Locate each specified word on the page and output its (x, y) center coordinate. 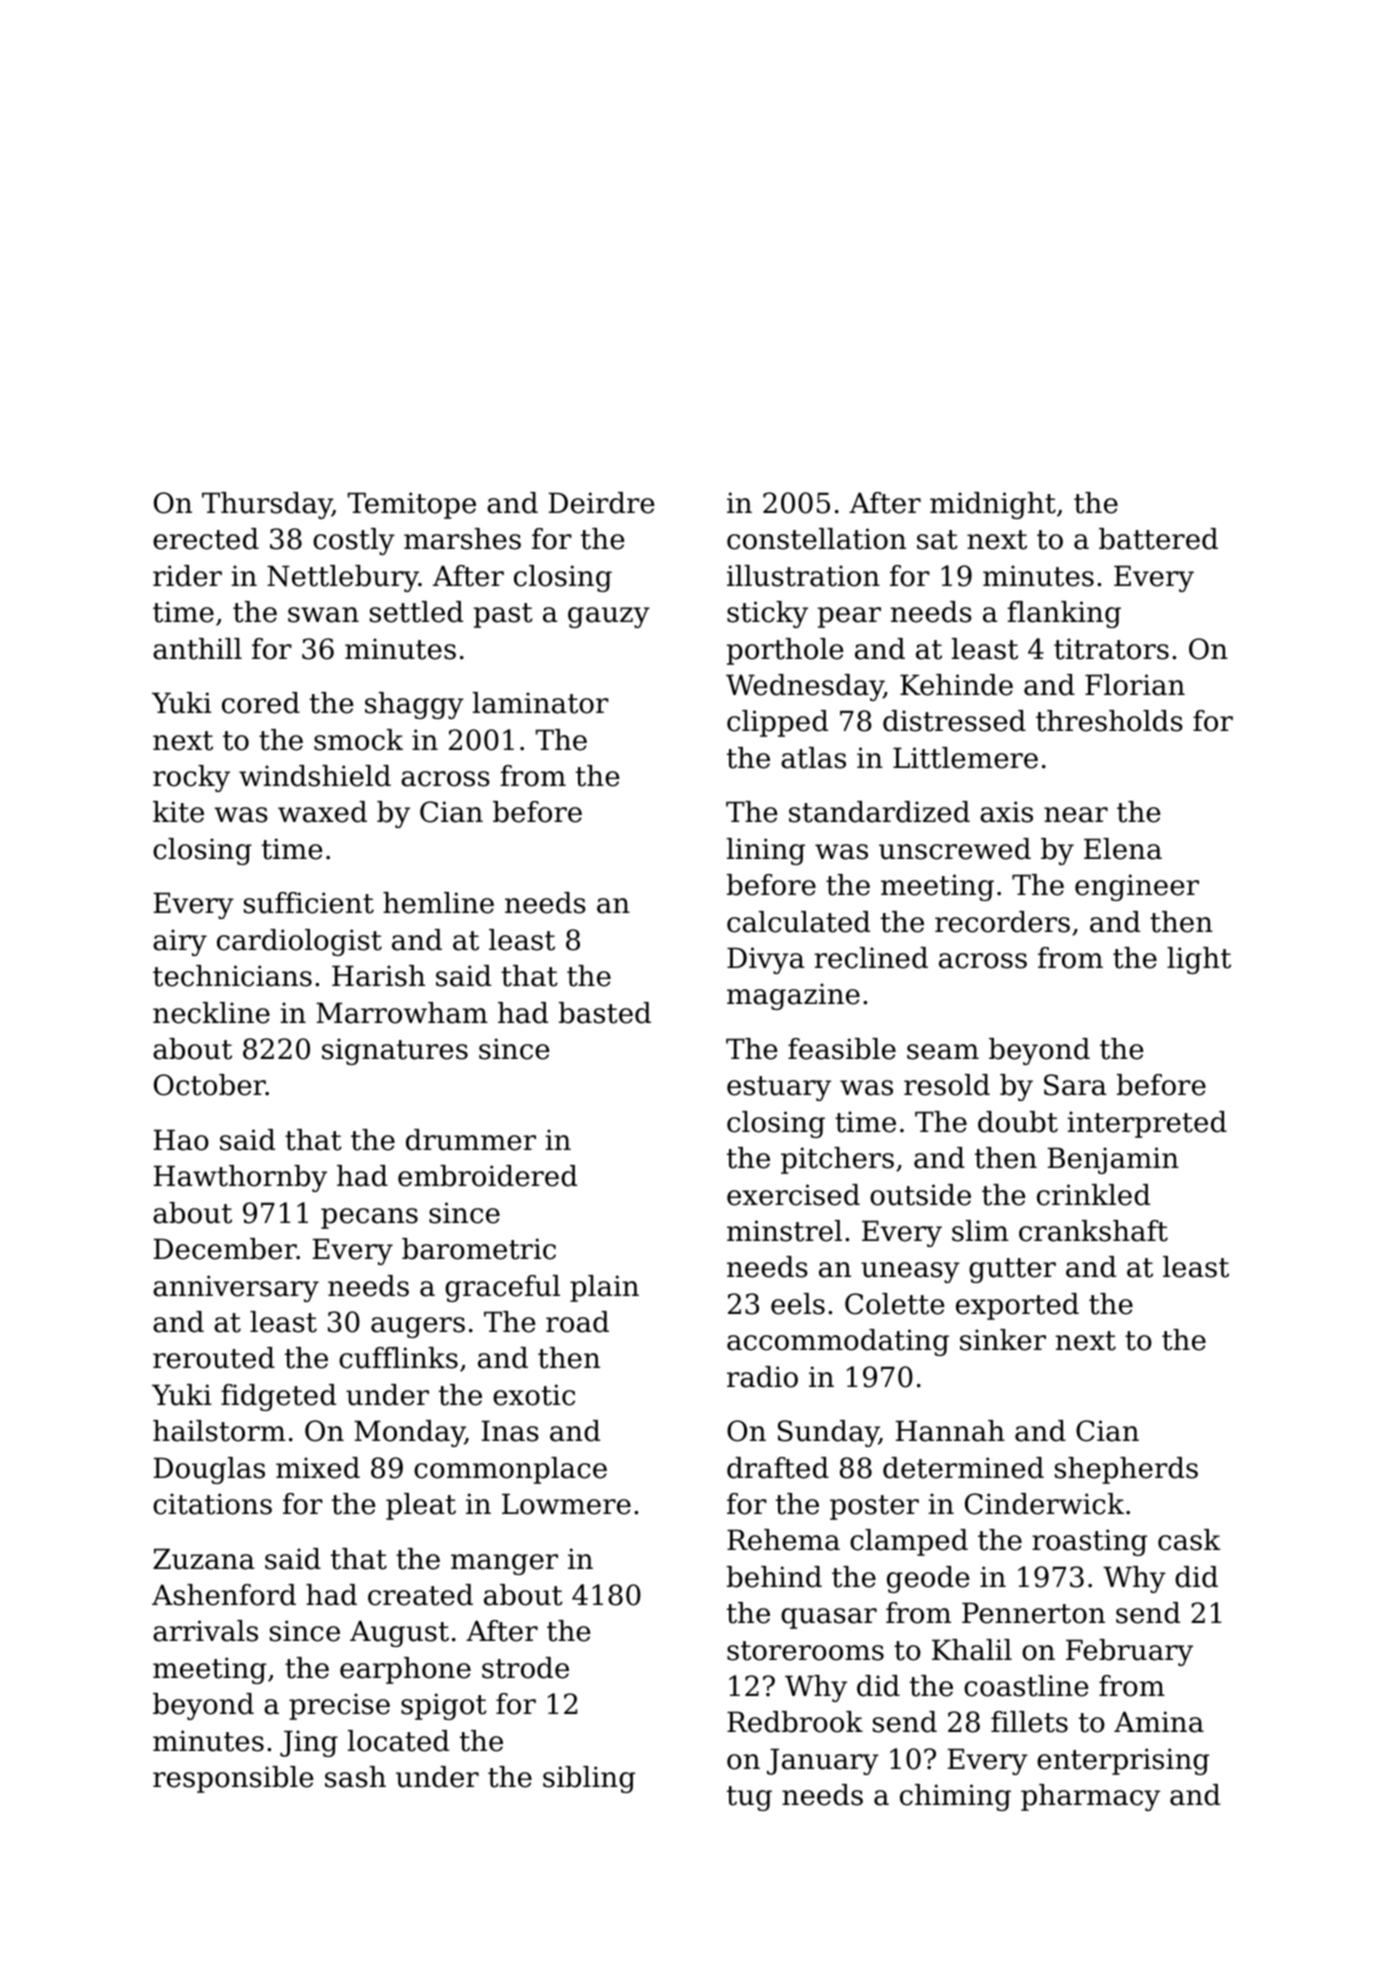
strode (525, 1668)
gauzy (609, 617)
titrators (1111, 649)
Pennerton (1033, 1613)
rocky (191, 778)
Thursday (267, 505)
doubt (1018, 1122)
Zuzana (204, 1559)
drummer (471, 1140)
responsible (233, 1779)
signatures (395, 1051)
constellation (816, 539)
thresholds (1109, 721)
